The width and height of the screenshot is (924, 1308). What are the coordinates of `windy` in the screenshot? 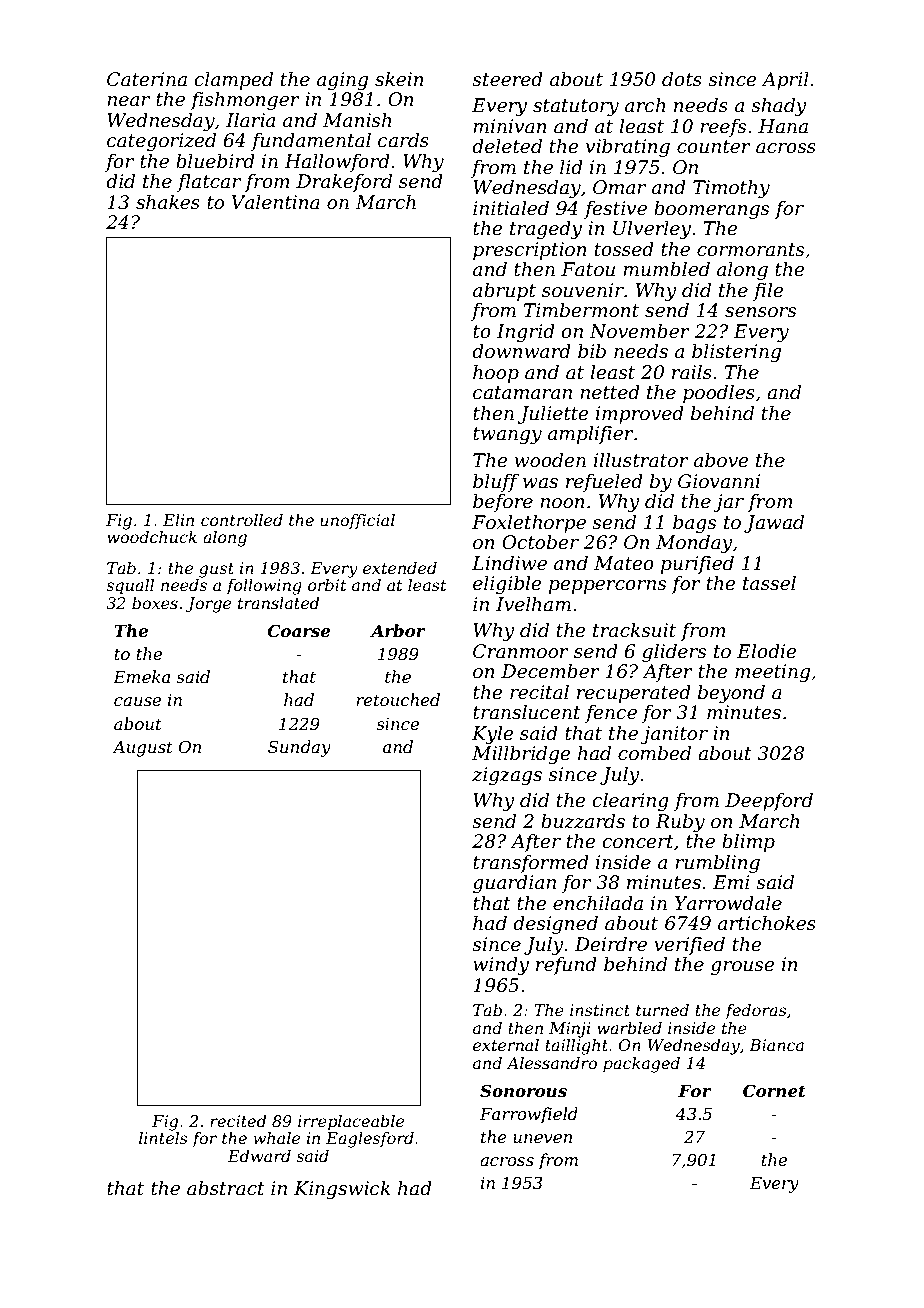 It's located at (501, 966).
